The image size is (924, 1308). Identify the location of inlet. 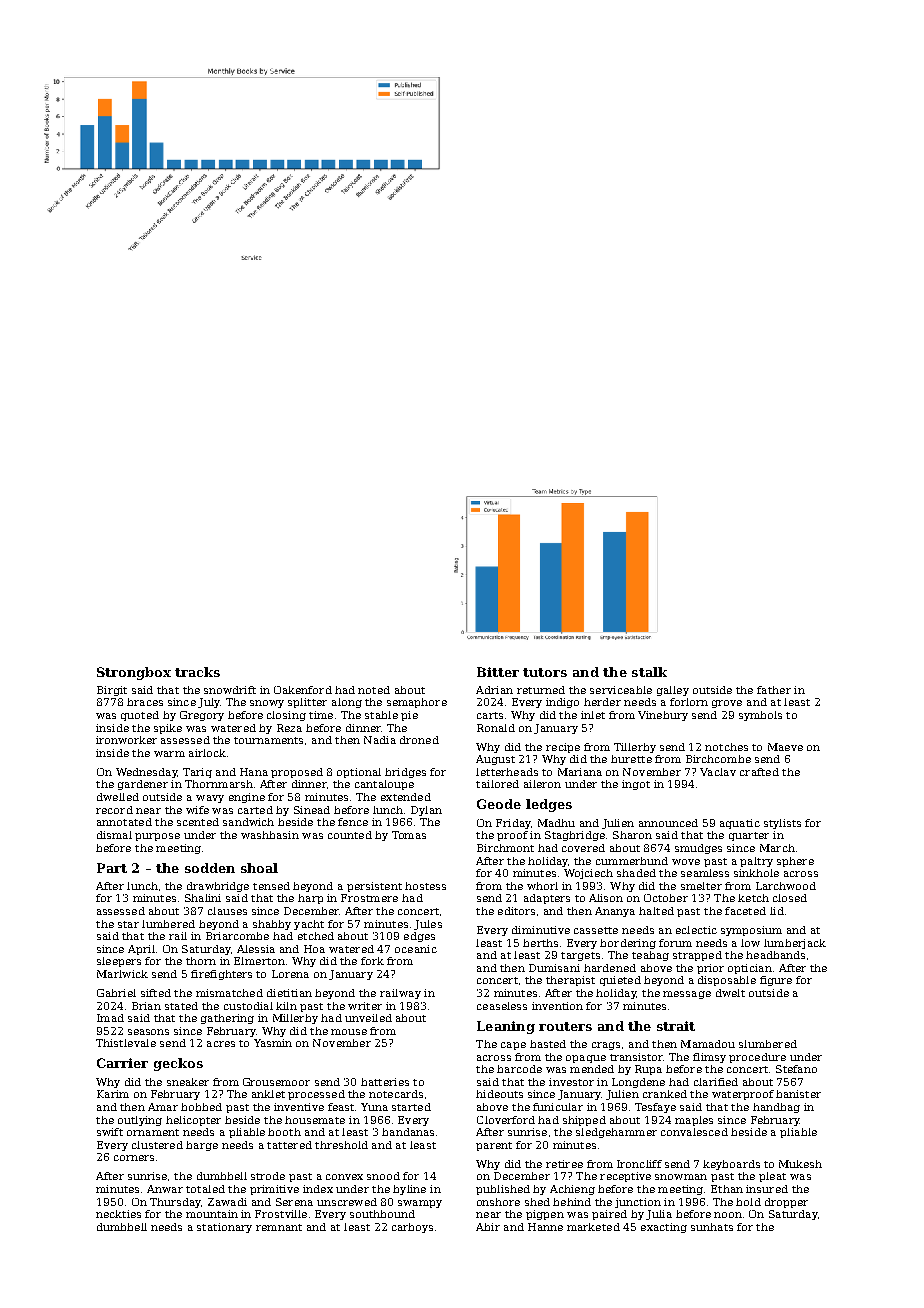
(593, 715).
